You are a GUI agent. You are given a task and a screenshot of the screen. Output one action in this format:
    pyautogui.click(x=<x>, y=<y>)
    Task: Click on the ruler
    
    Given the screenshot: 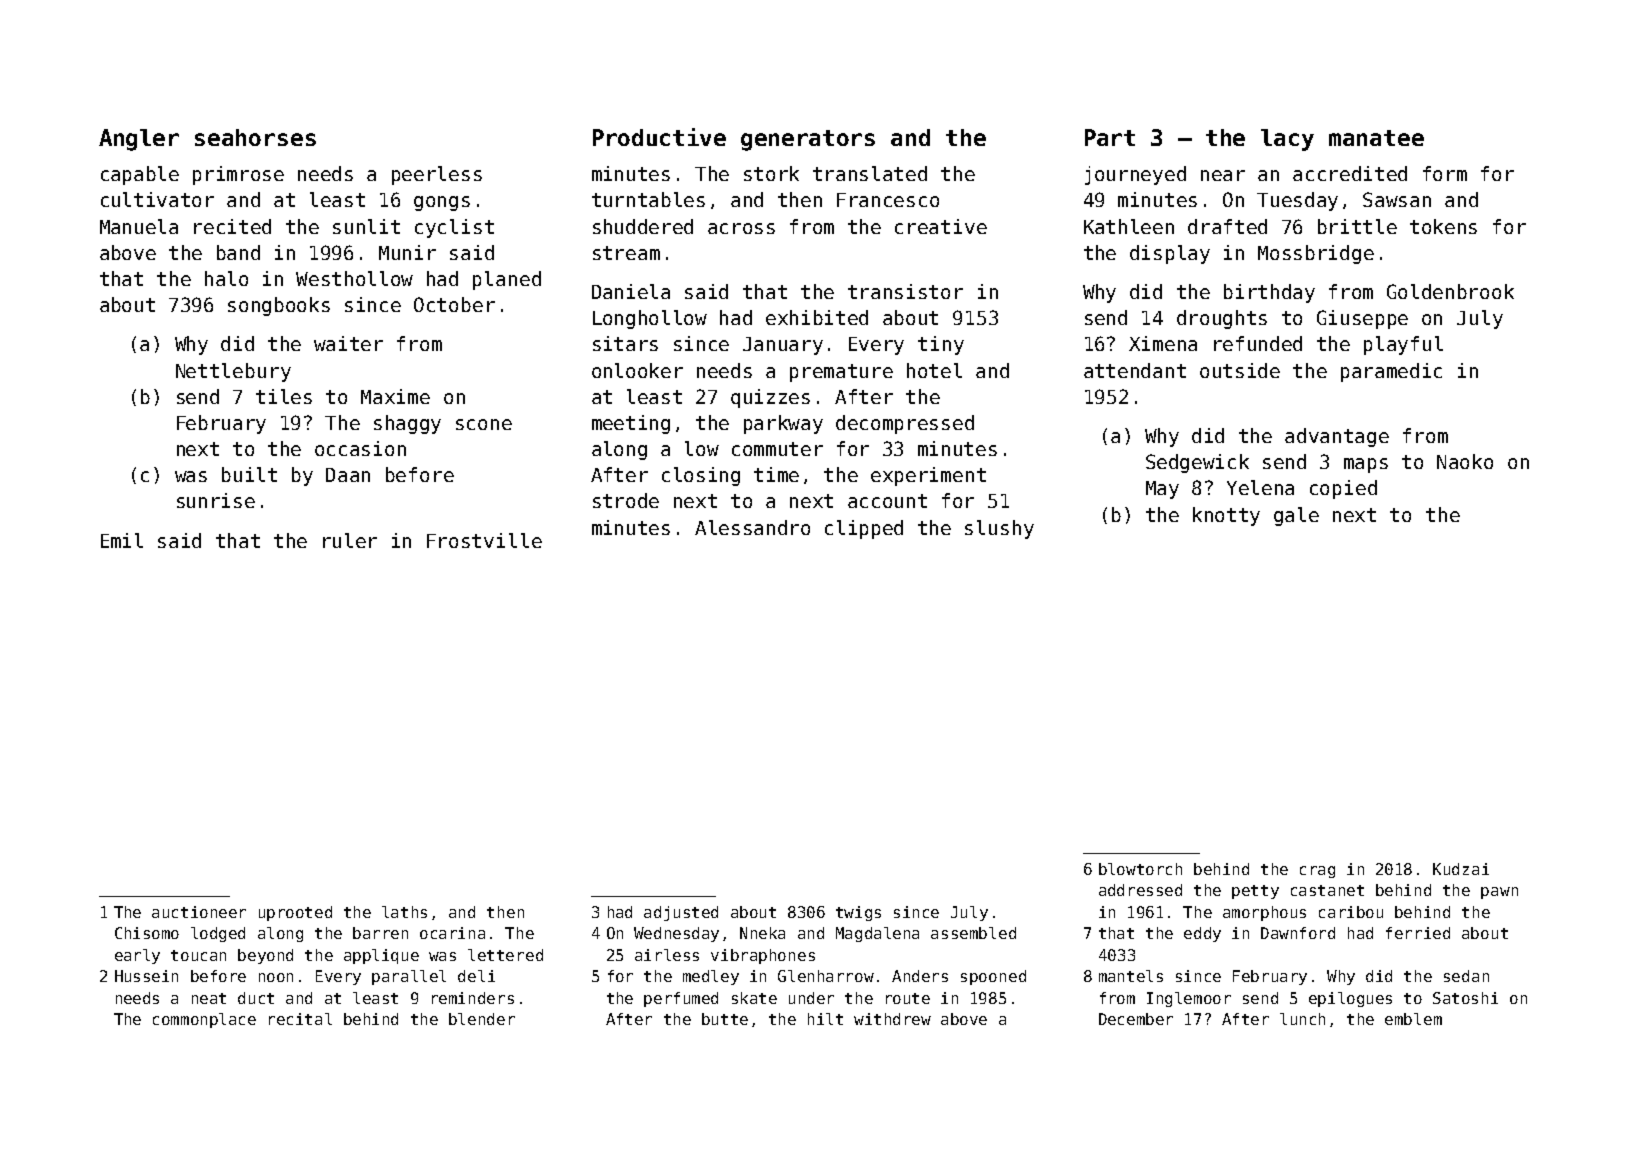 What is the action you would take?
    pyautogui.click(x=350, y=540)
